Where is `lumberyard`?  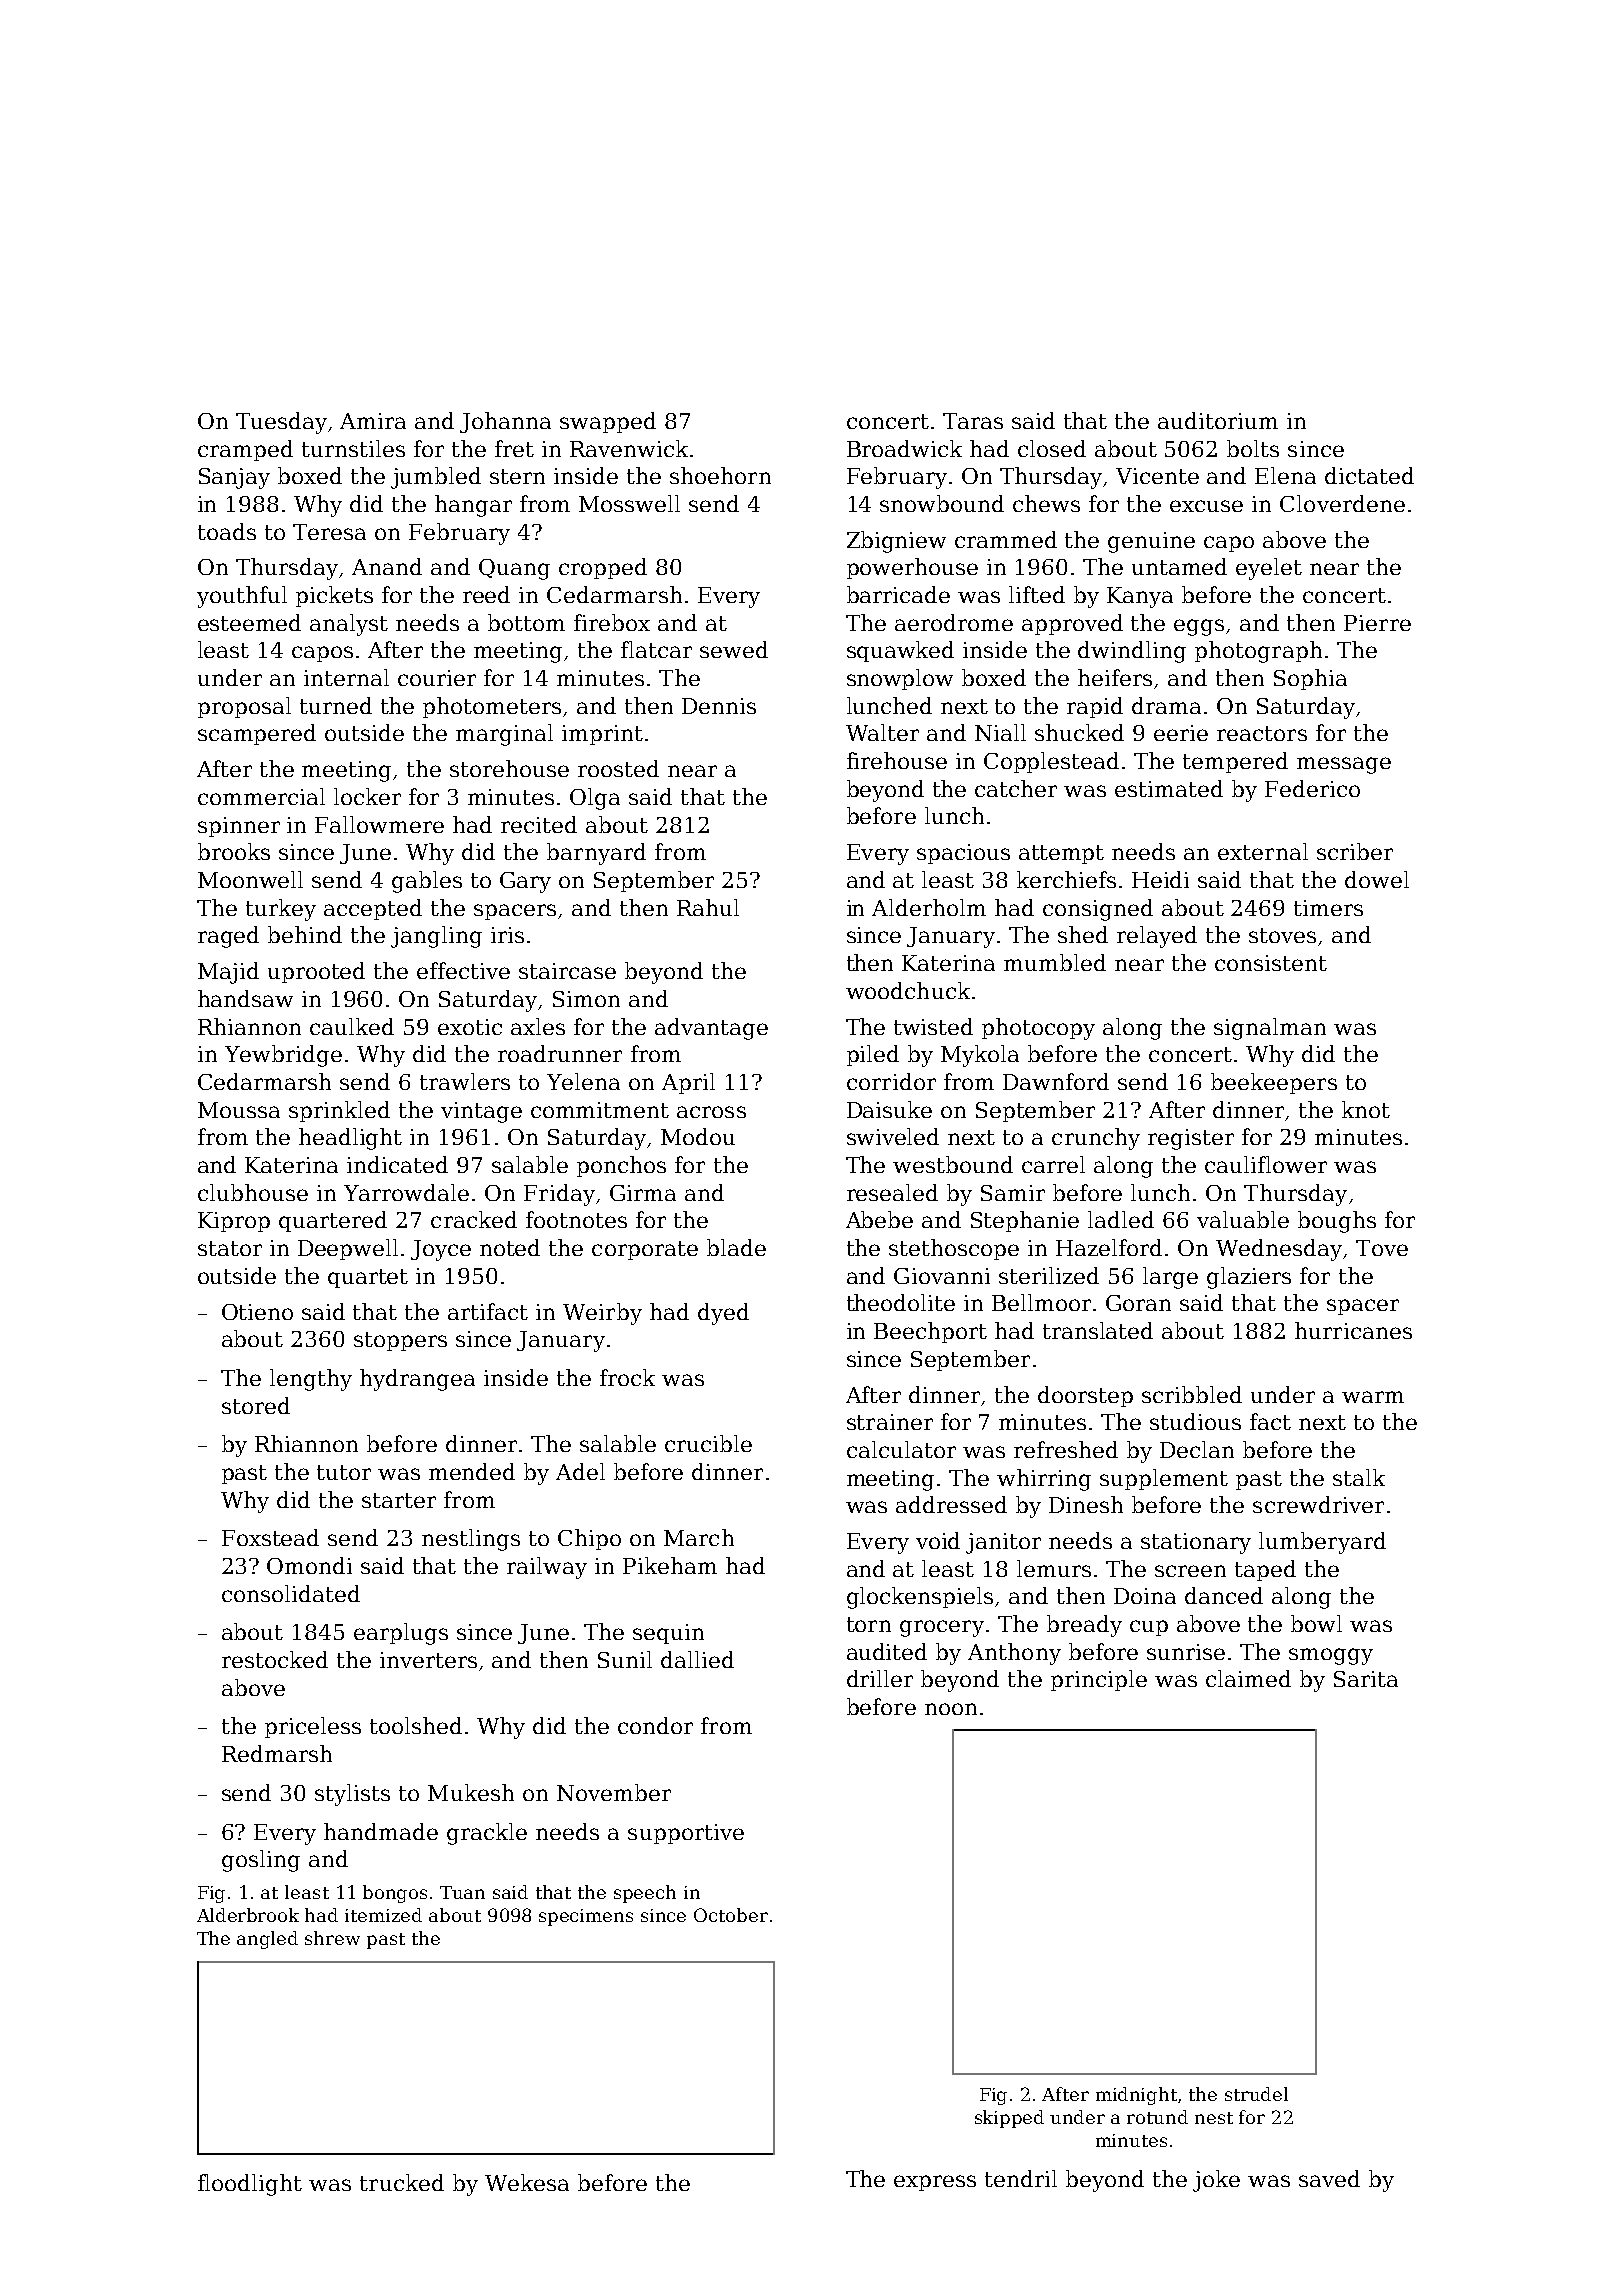 lumberyard is located at coordinates (1322, 1543).
